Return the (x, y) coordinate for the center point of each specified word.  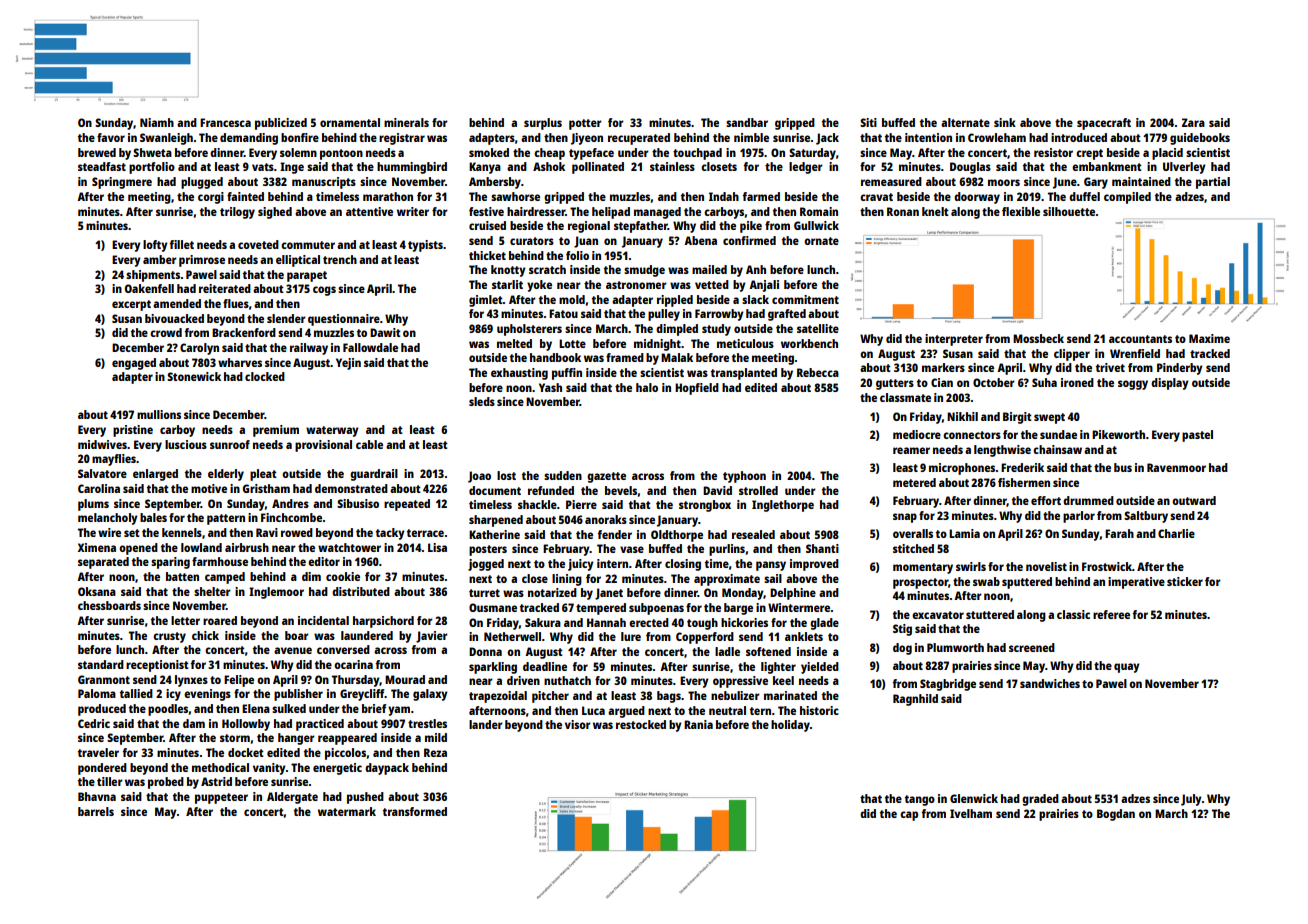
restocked (641, 724)
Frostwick (1107, 566)
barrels (96, 811)
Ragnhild (915, 700)
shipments (153, 276)
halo (647, 387)
